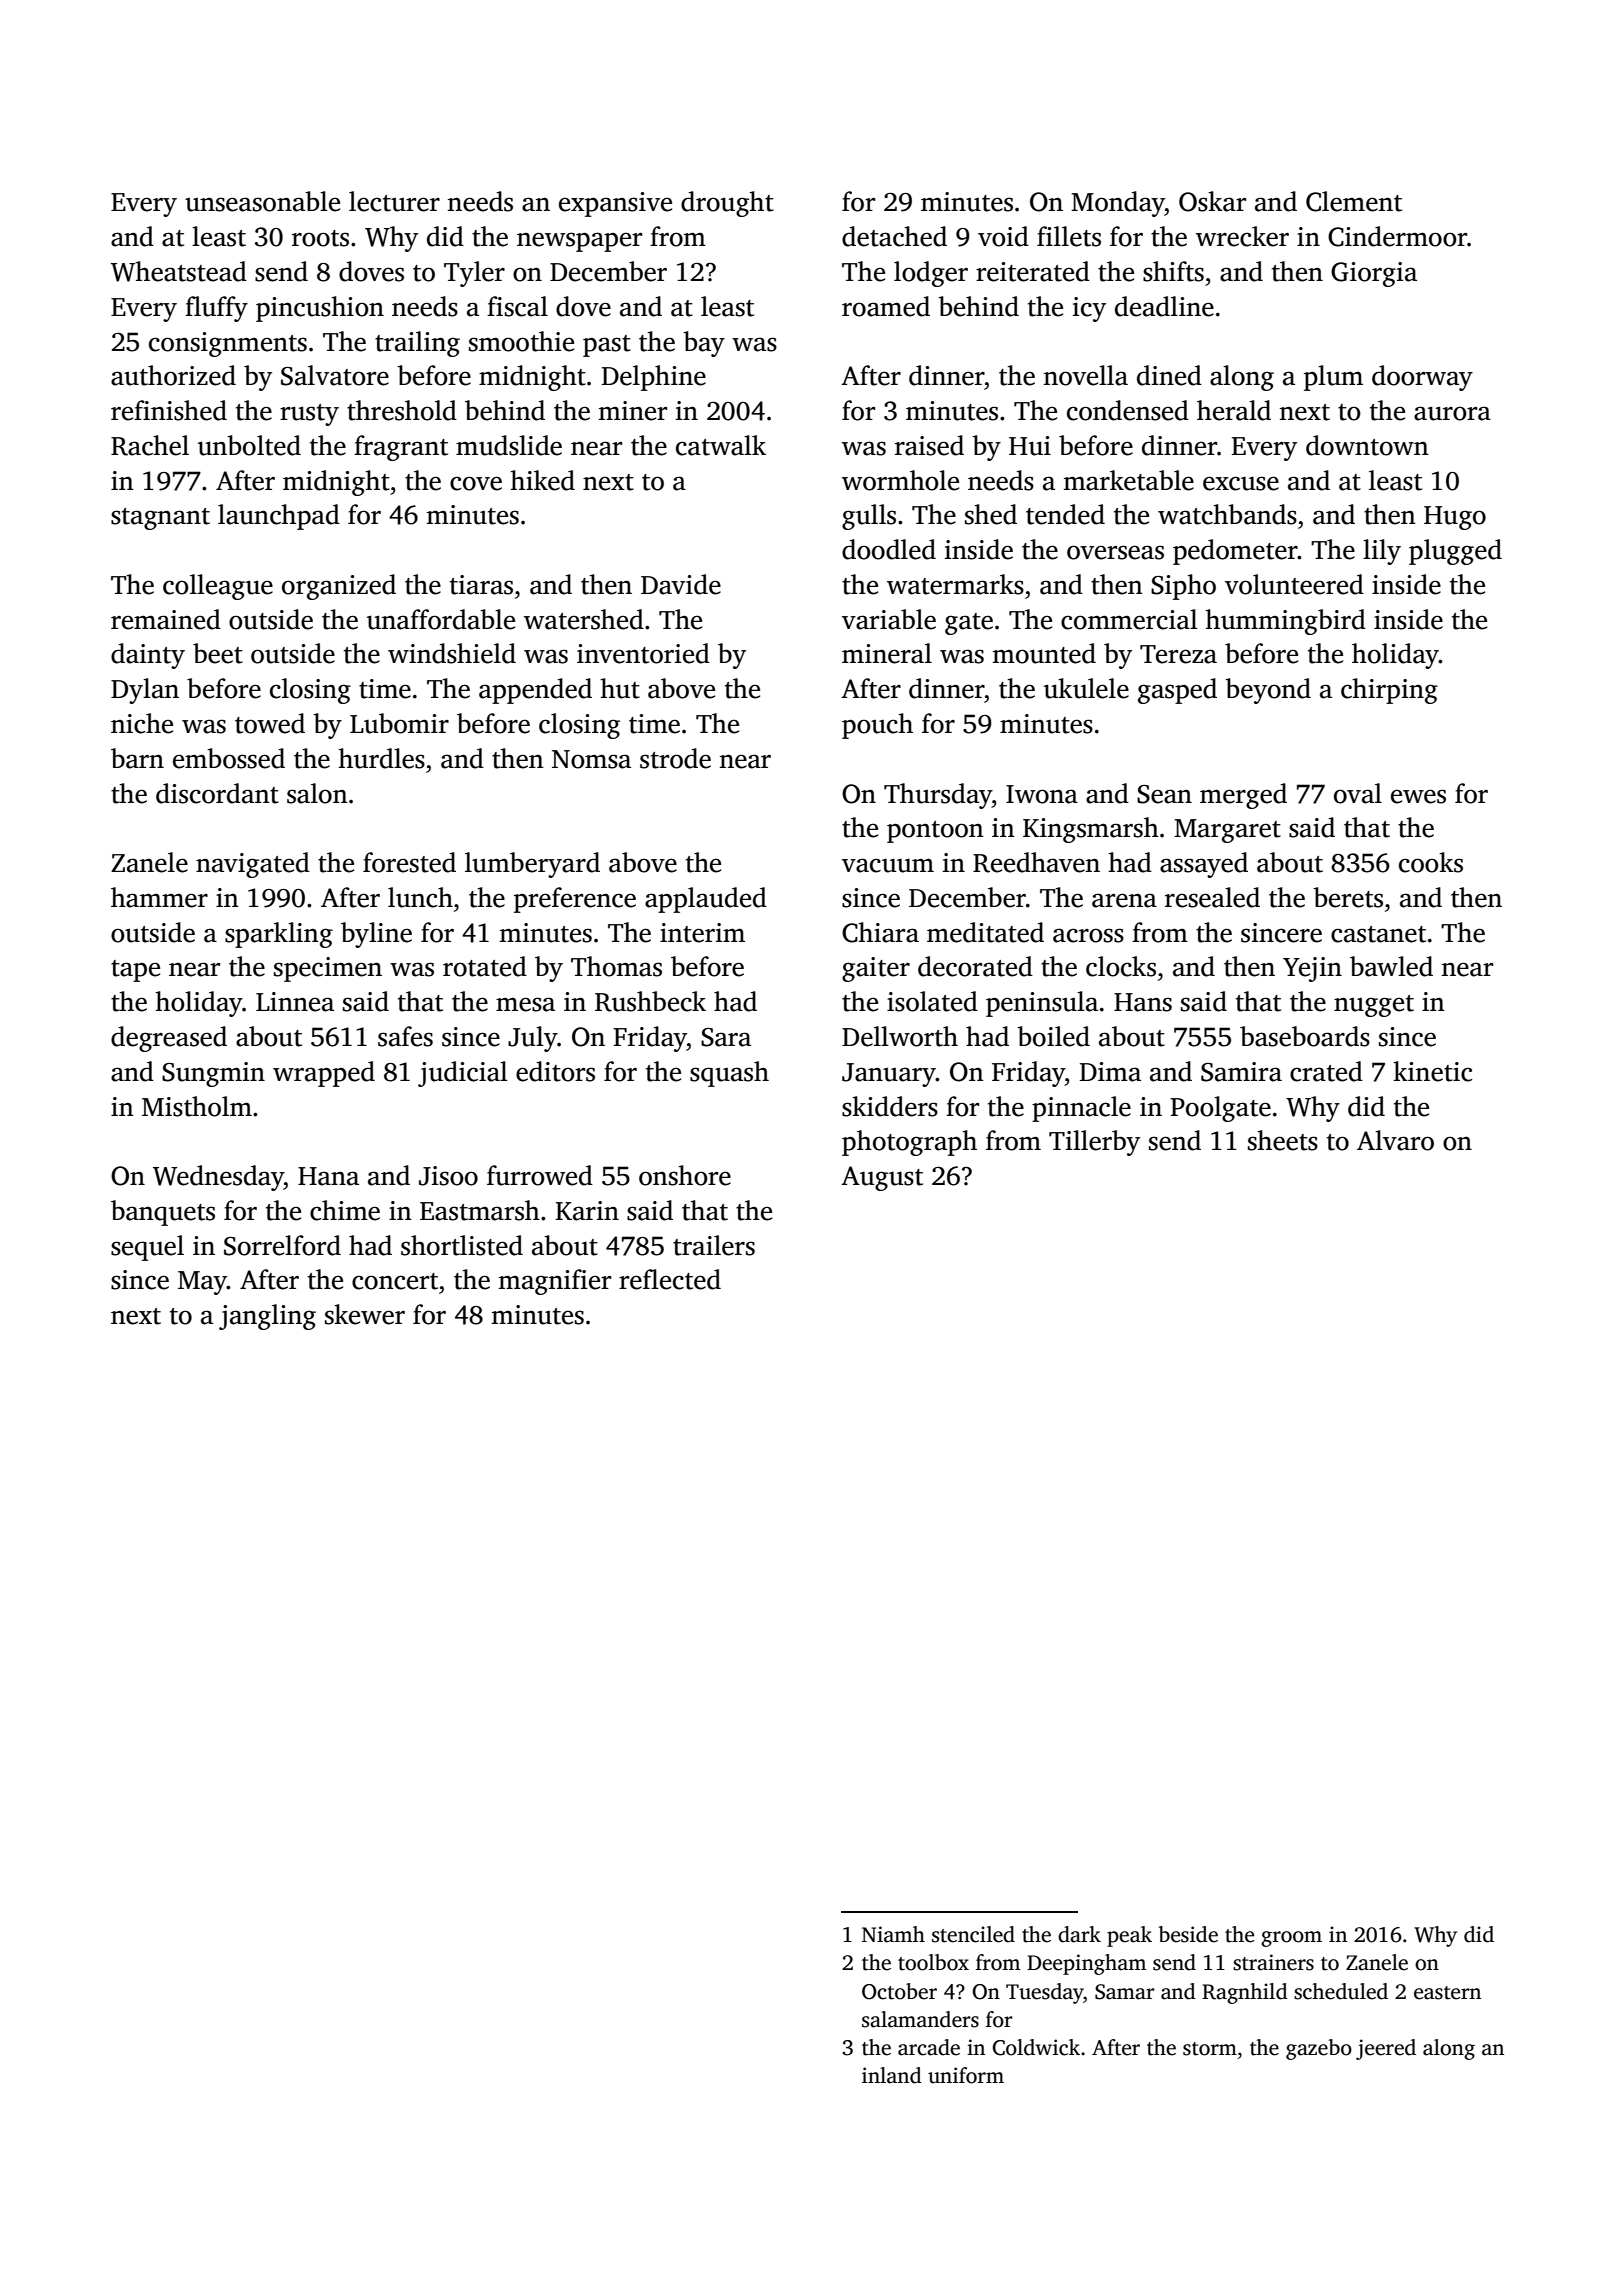 The width and height of the document is (1620, 2292). I want to click on barn, so click(137, 758).
